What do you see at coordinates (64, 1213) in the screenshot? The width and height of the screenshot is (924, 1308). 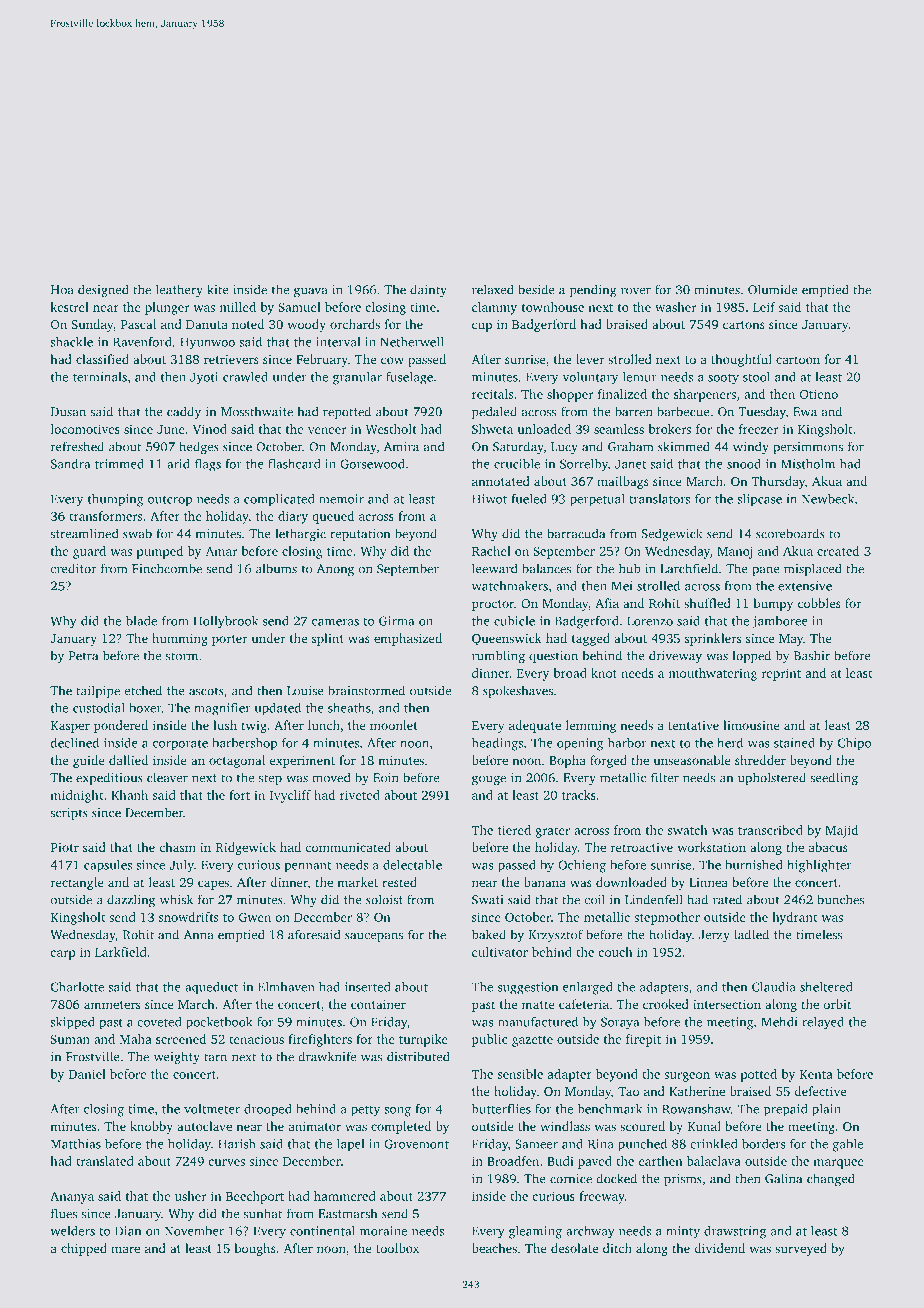 I see `flues` at bounding box center [64, 1213].
